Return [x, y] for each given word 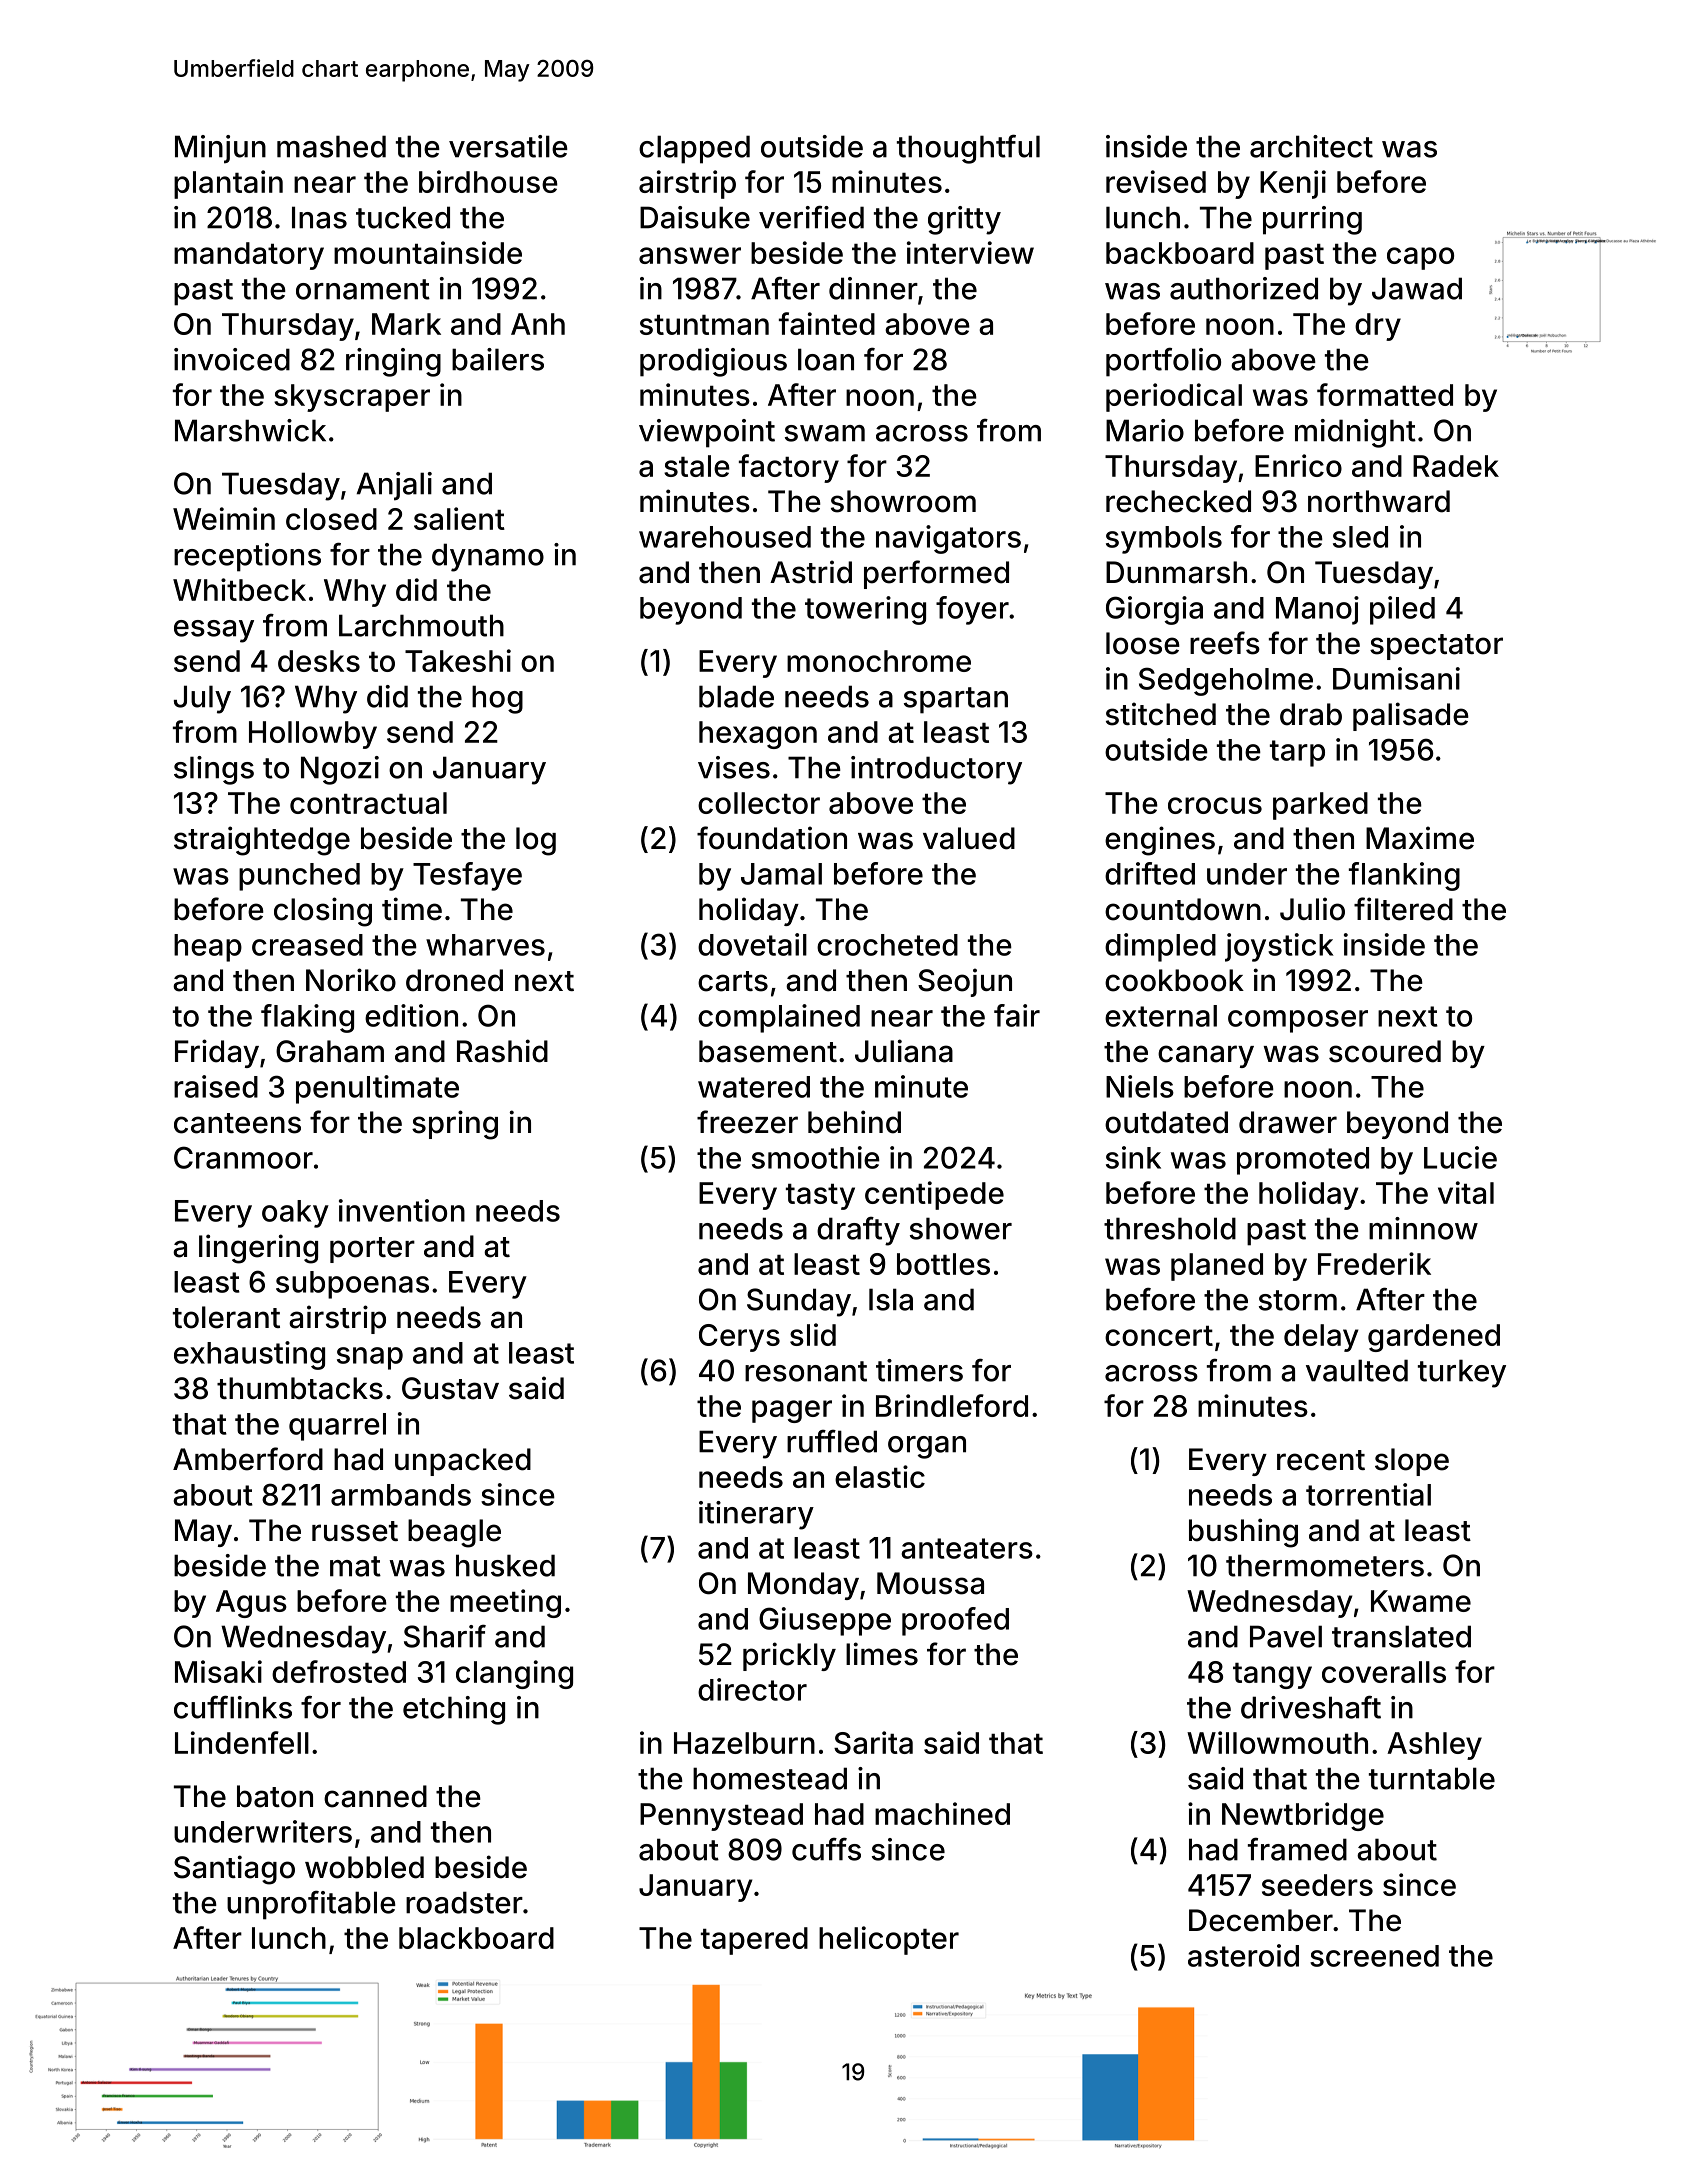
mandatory [249, 256]
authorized [1244, 288]
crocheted [887, 945]
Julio [1312, 909]
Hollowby [313, 735]
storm [1298, 1300]
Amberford [248, 1459]
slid [813, 1334]
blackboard [476, 1938]
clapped [694, 149]
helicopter [889, 1940]
